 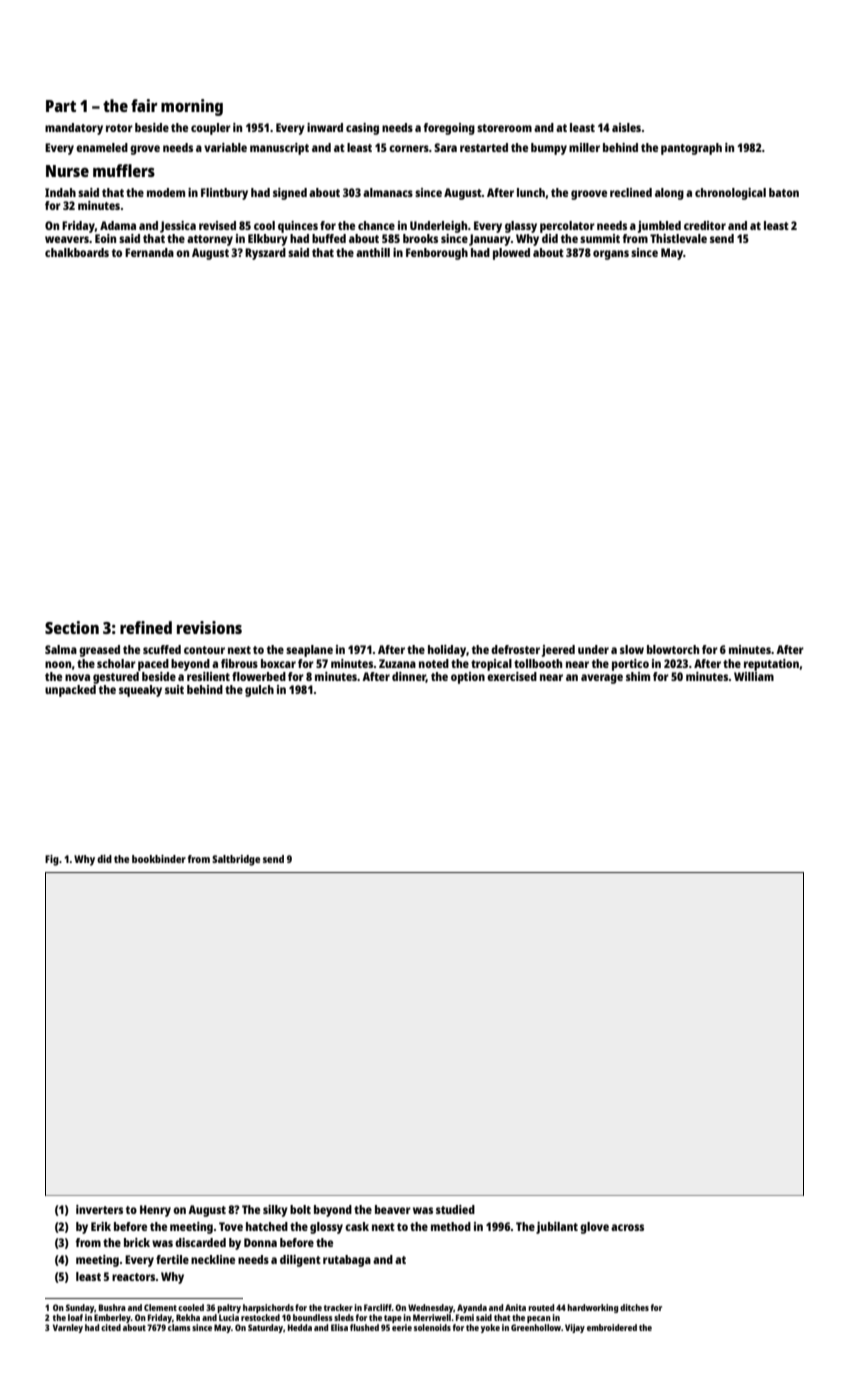 I want to click on signed, so click(x=290, y=194).
